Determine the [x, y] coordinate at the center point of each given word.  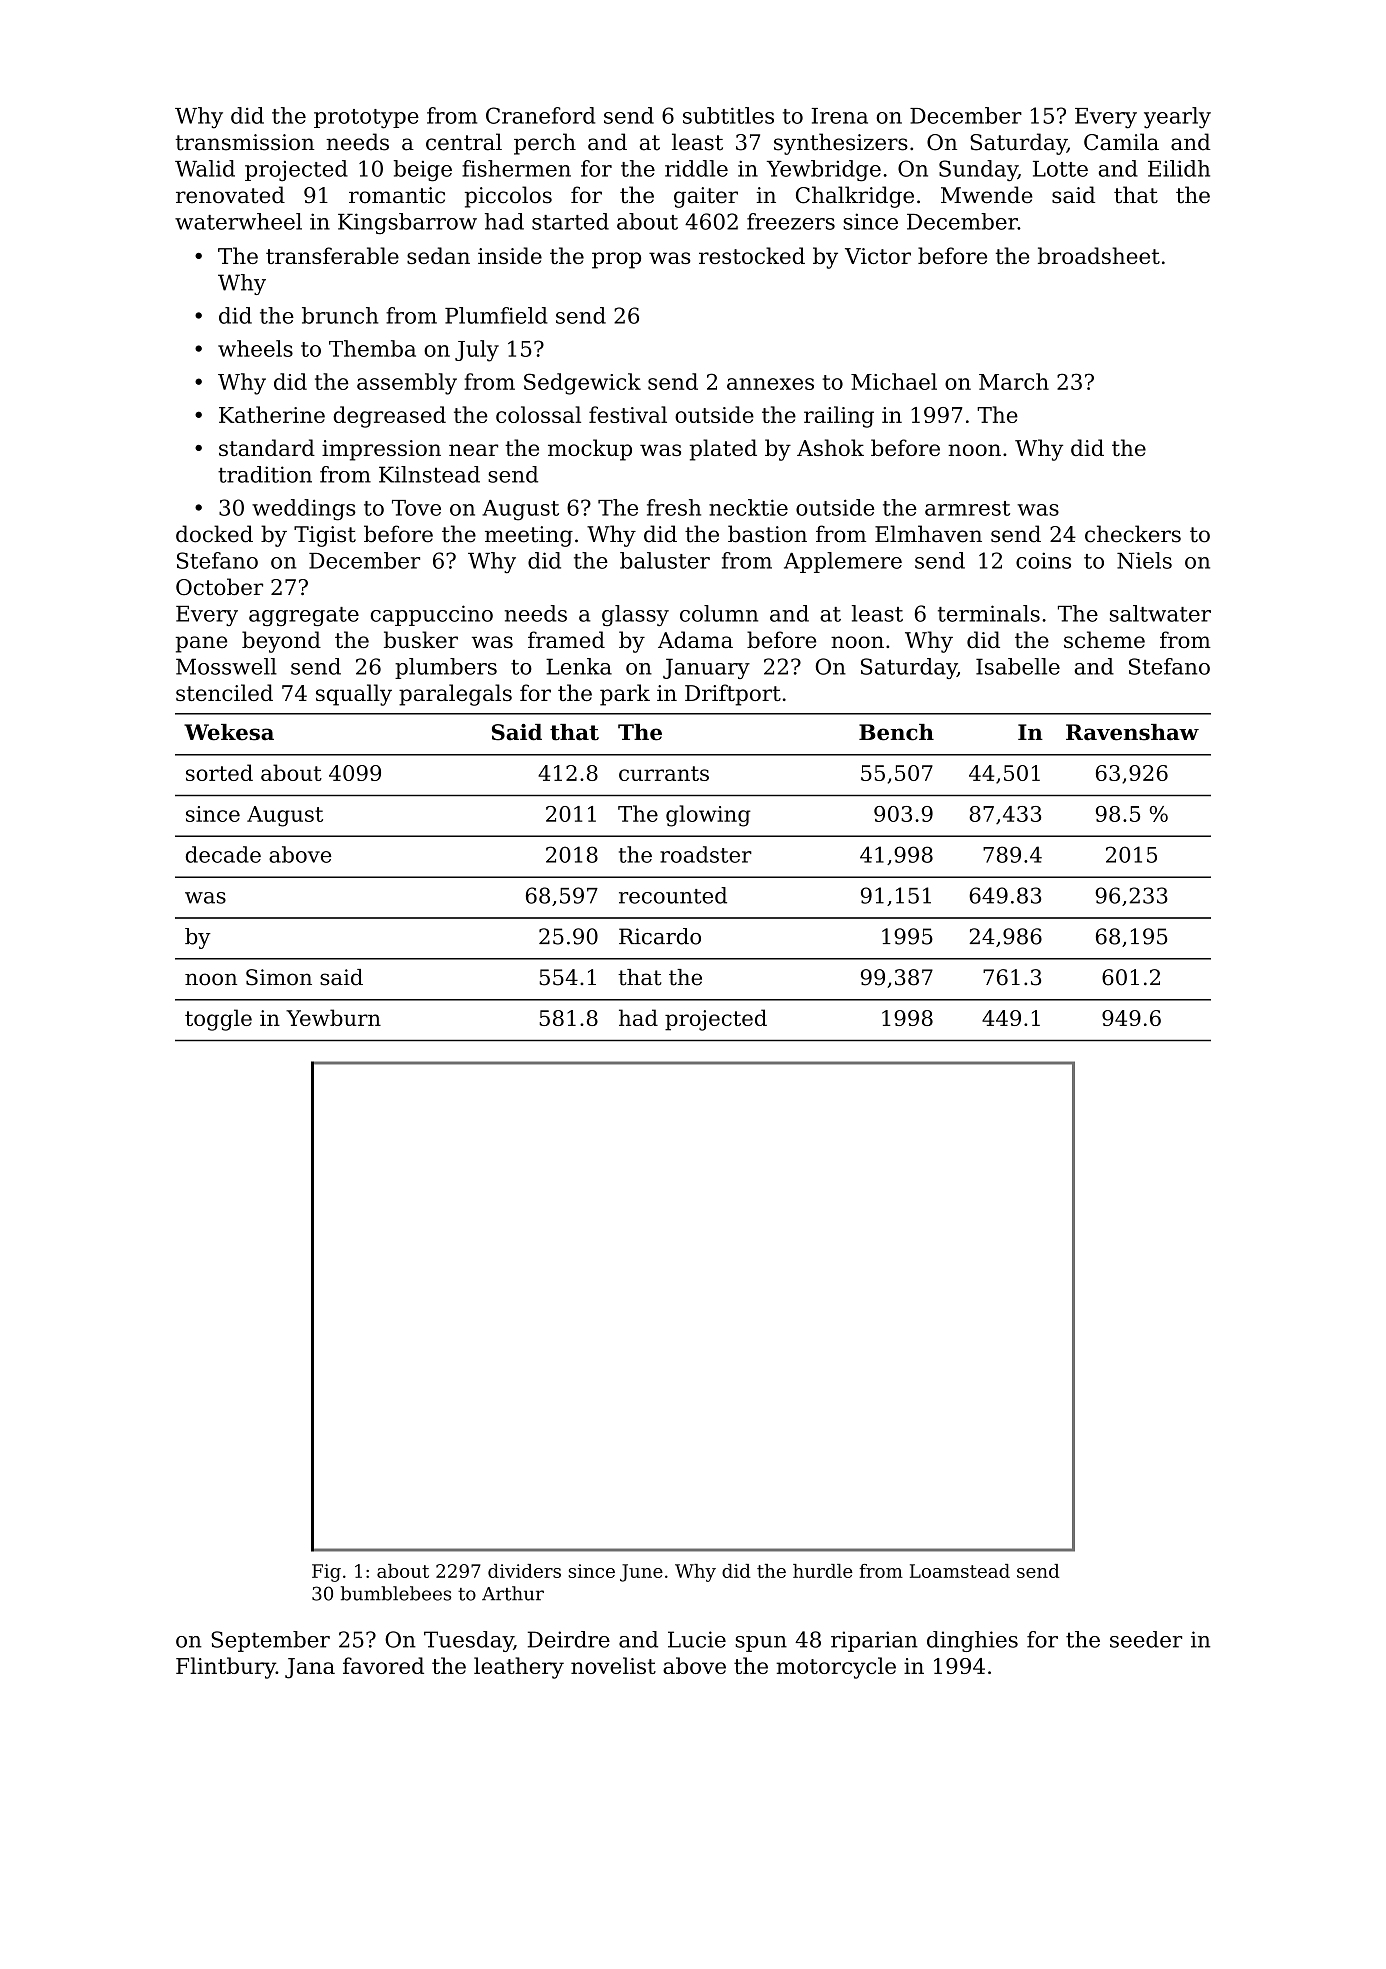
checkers [1133, 534]
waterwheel [238, 221]
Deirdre [569, 1639]
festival [628, 414]
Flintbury [226, 1668]
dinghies [972, 1641]
